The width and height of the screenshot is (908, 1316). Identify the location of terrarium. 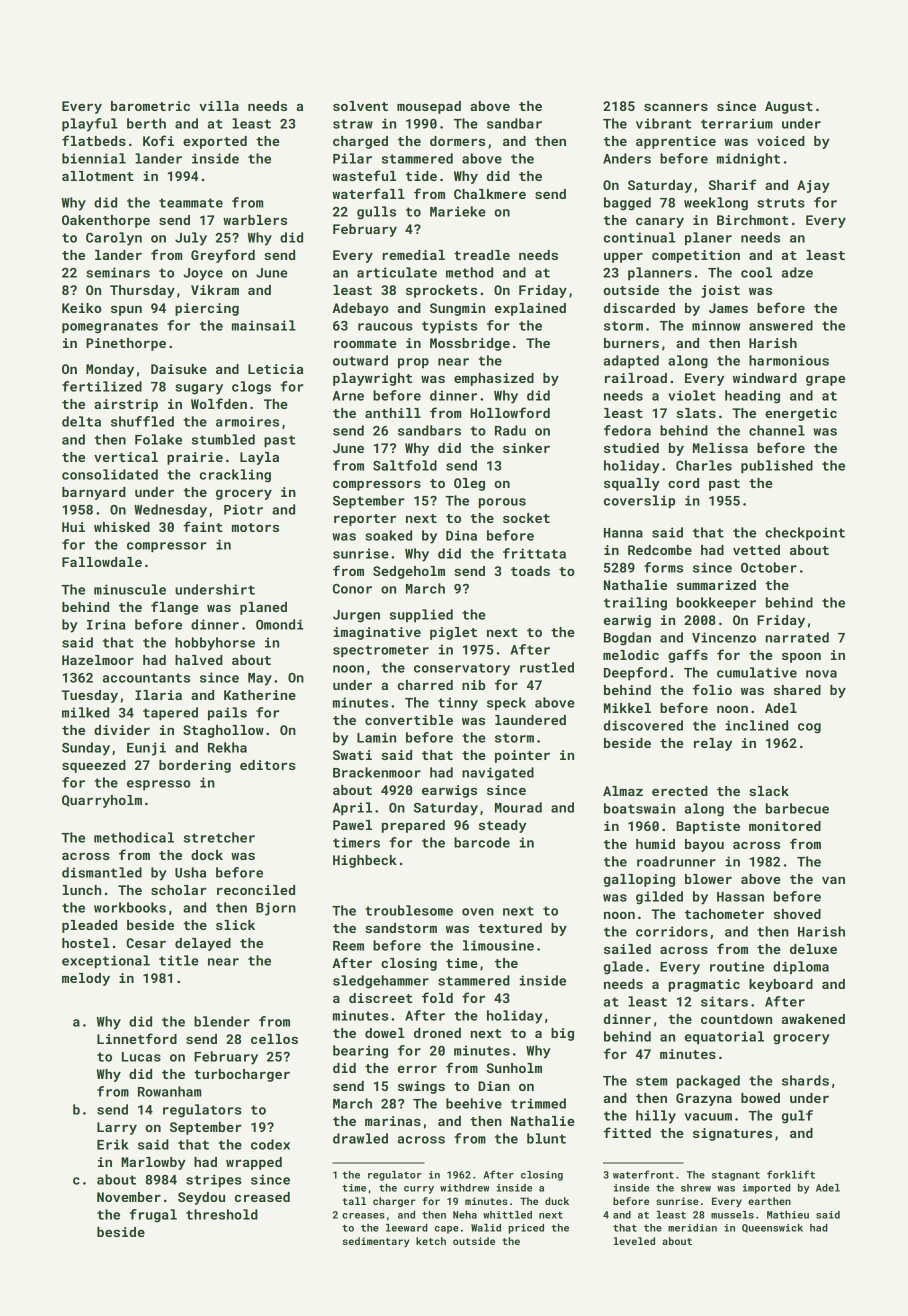
(737, 123).
